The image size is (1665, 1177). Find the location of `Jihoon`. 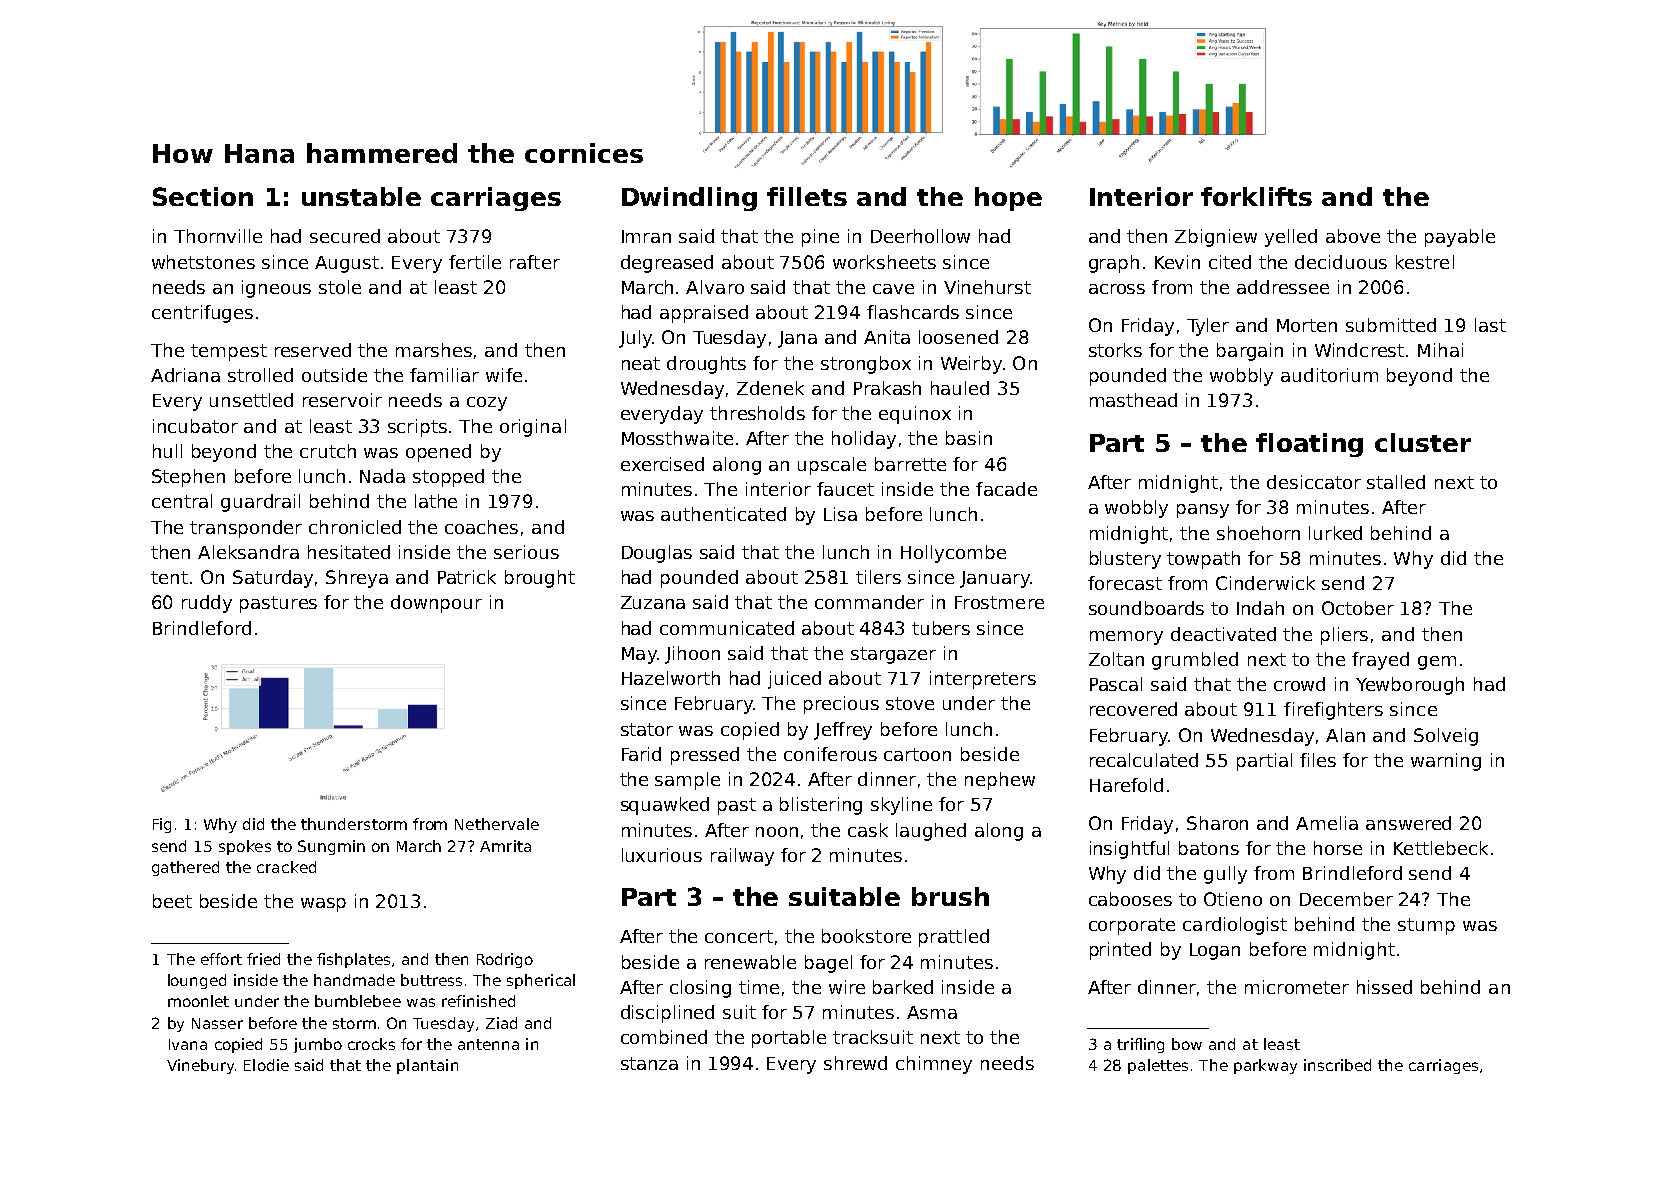

Jihoon is located at coordinates (692, 655).
